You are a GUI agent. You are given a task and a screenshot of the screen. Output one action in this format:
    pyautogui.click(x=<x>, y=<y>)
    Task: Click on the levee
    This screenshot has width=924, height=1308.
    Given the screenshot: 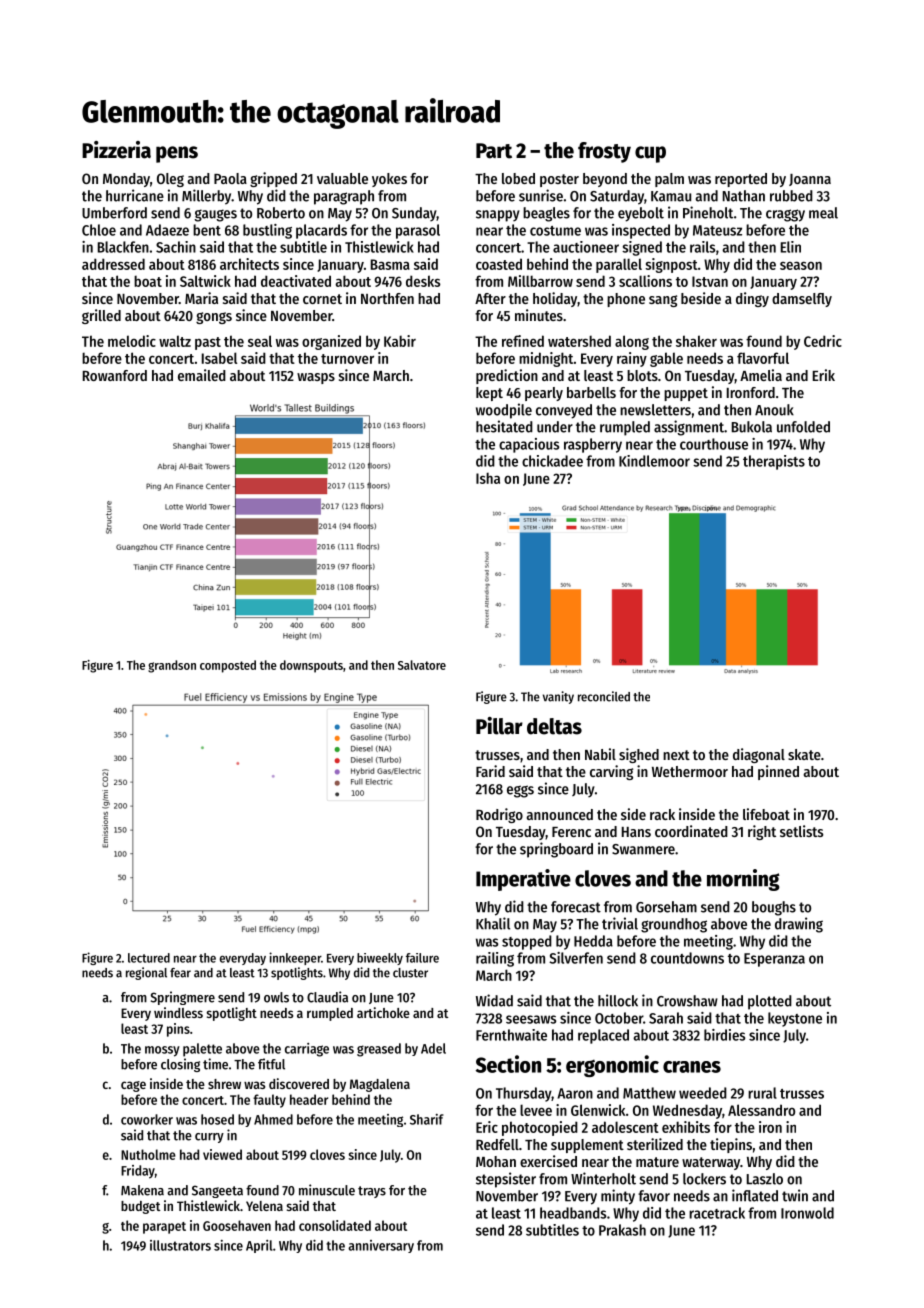 What is the action you would take?
    pyautogui.click(x=536, y=1110)
